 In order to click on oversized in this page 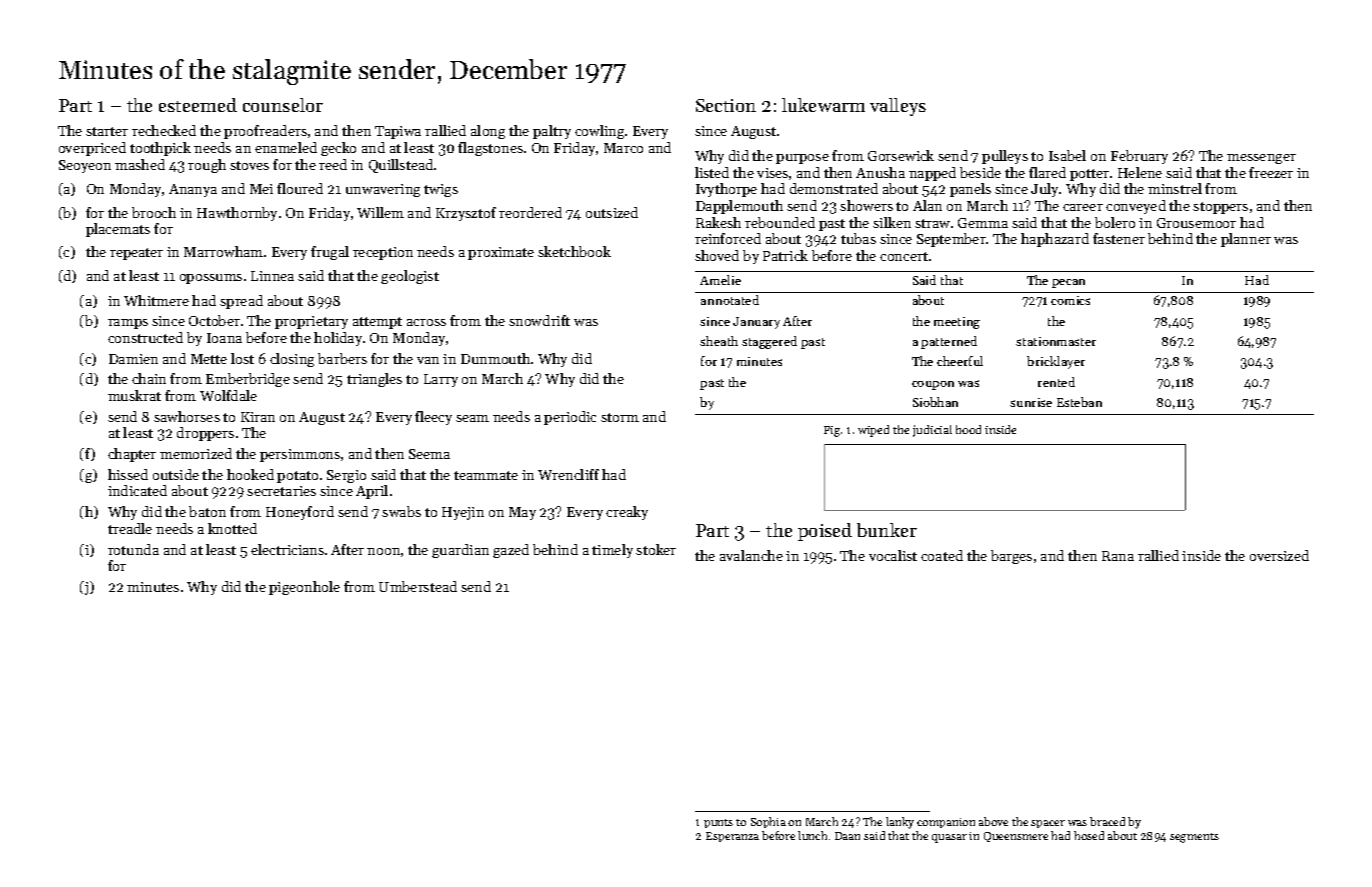, I will do `click(1279, 555)`.
